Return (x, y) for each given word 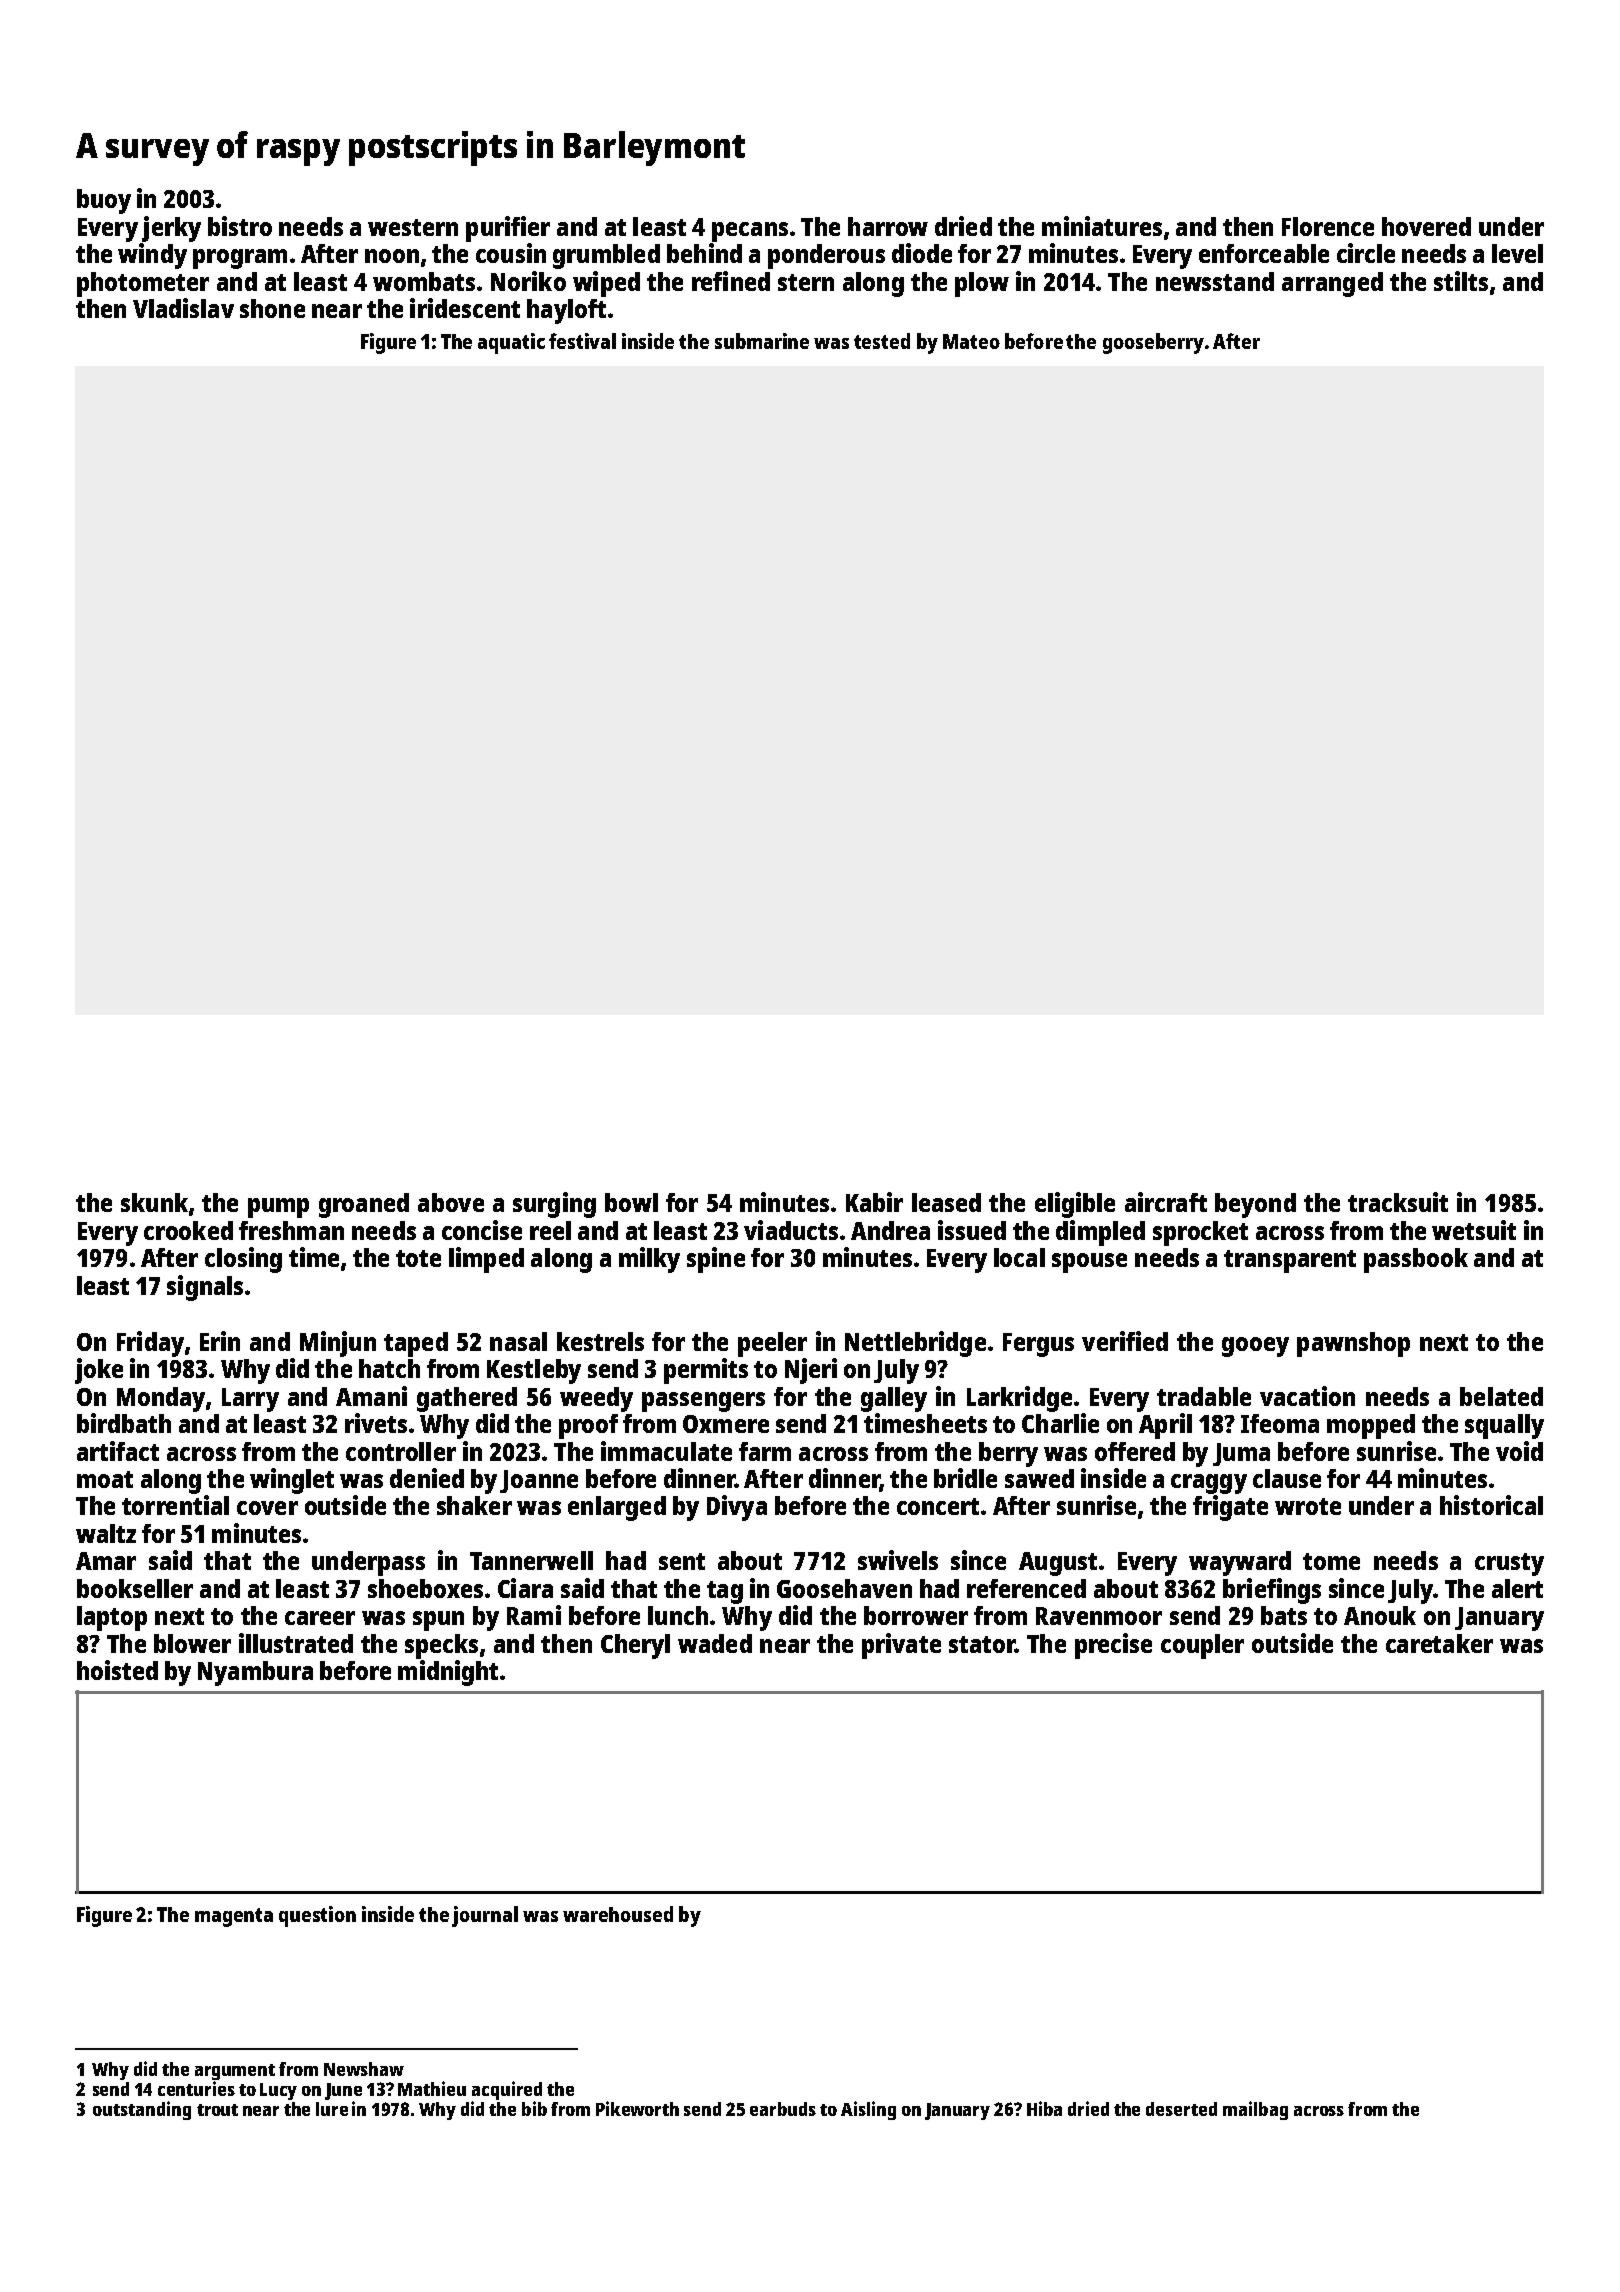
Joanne (539, 1481)
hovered (1426, 226)
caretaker (1439, 1643)
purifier (508, 229)
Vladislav (183, 308)
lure (332, 2109)
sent (682, 1561)
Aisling (868, 2110)
